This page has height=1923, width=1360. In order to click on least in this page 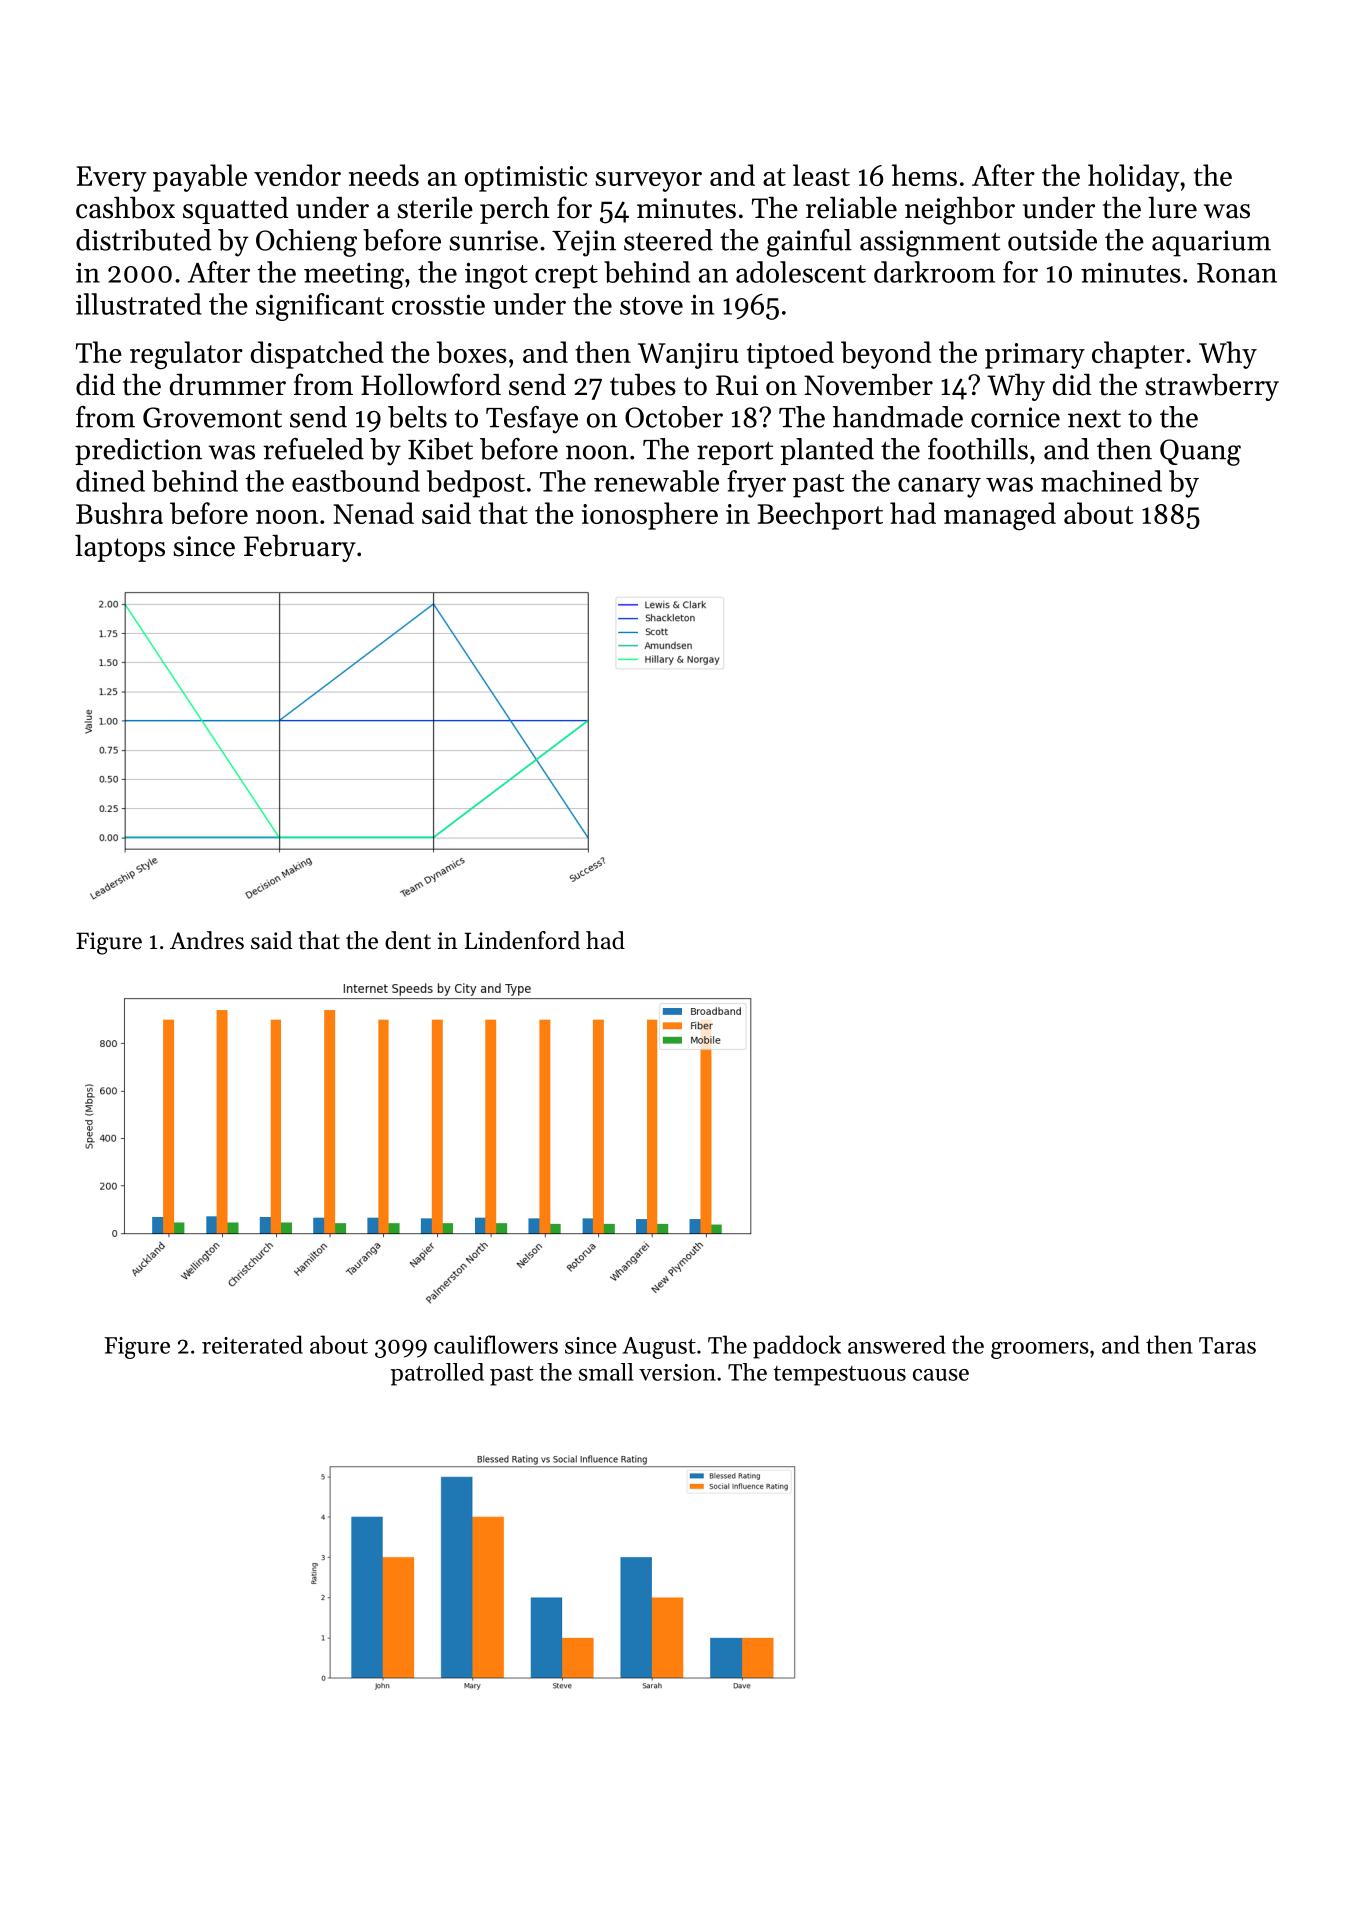, I will do `click(821, 175)`.
